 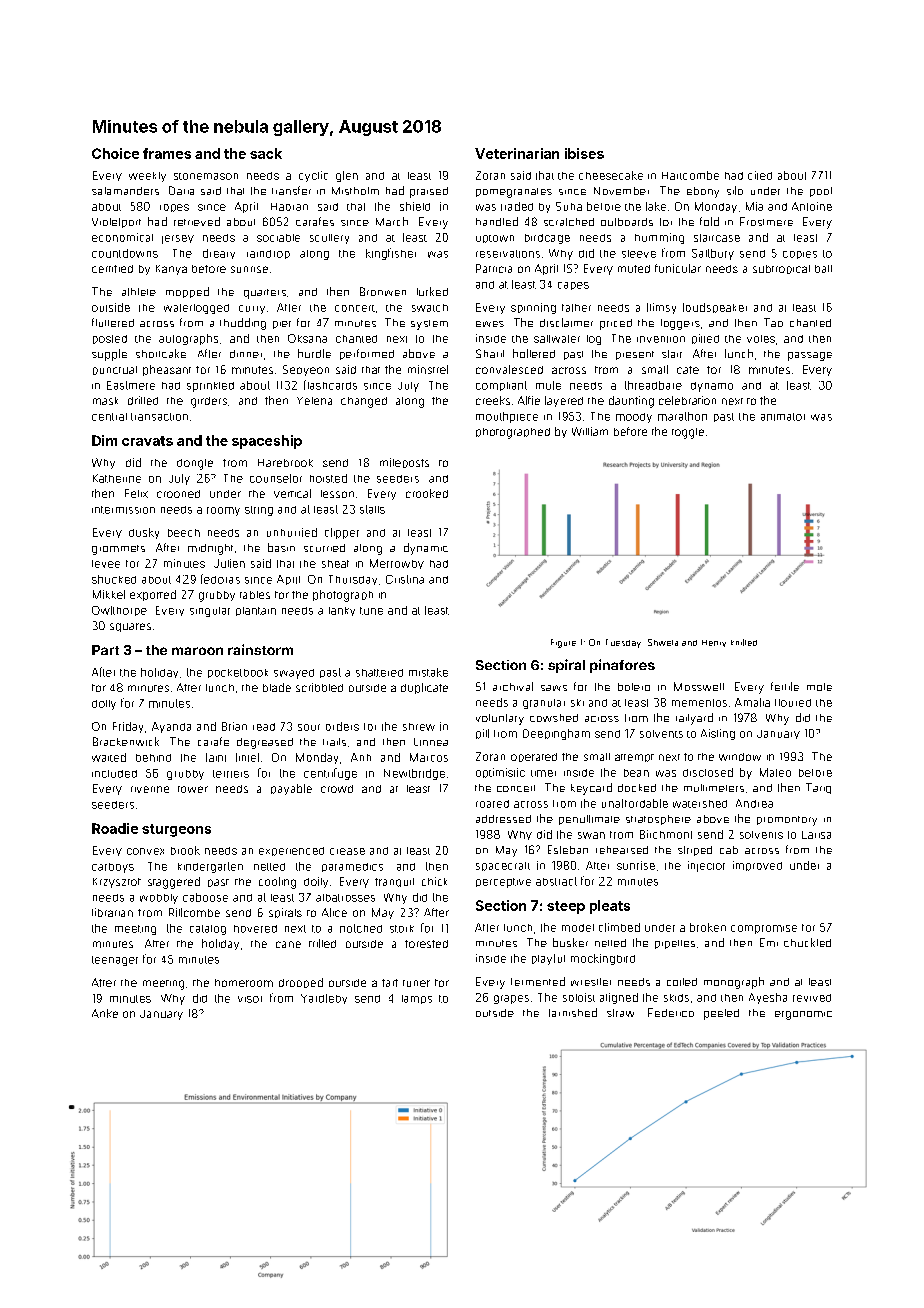 I want to click on Veterinarian, so click(x=517, y=153).
